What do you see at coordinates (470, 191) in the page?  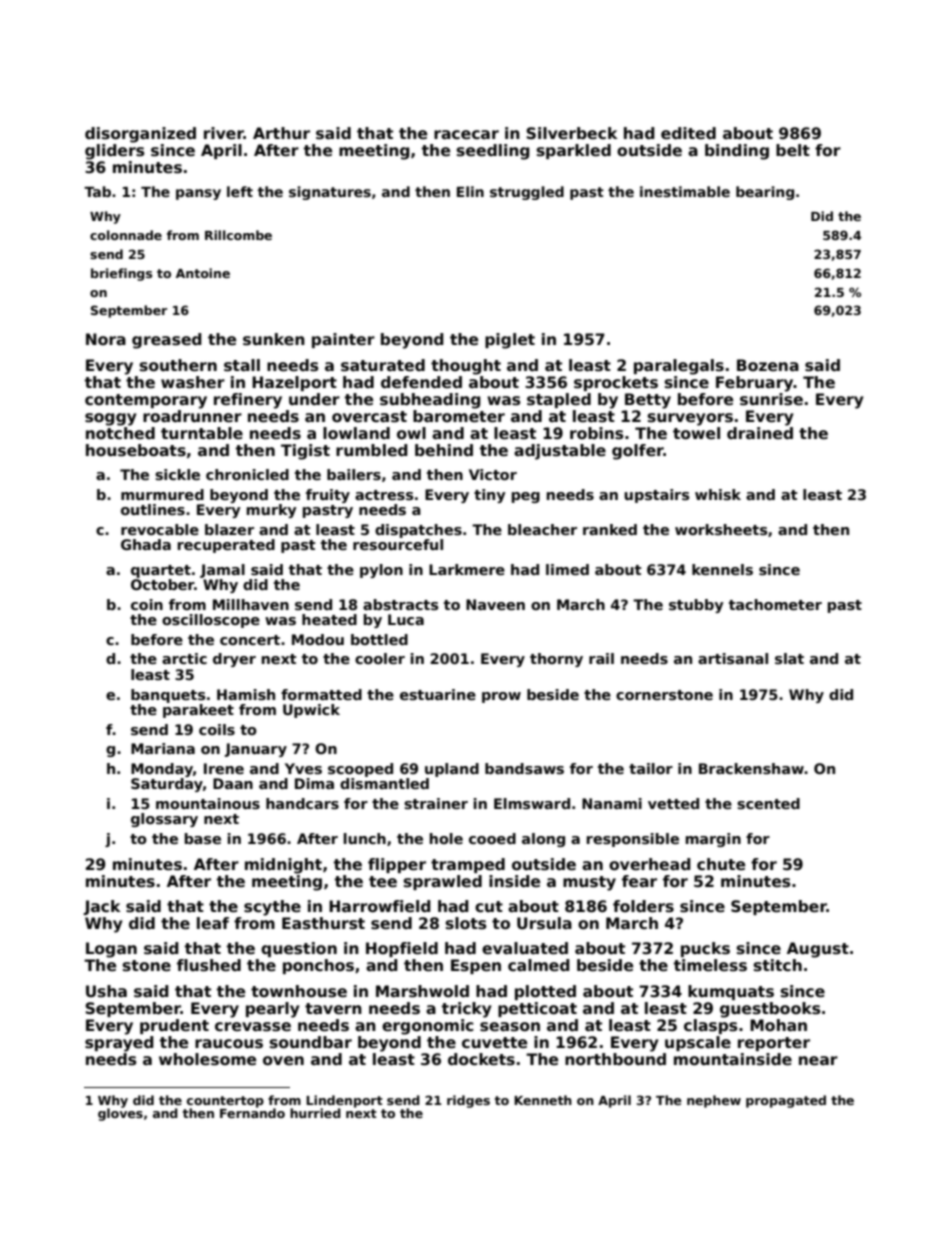 I see `Elin` at bounding box center [470, 191].
